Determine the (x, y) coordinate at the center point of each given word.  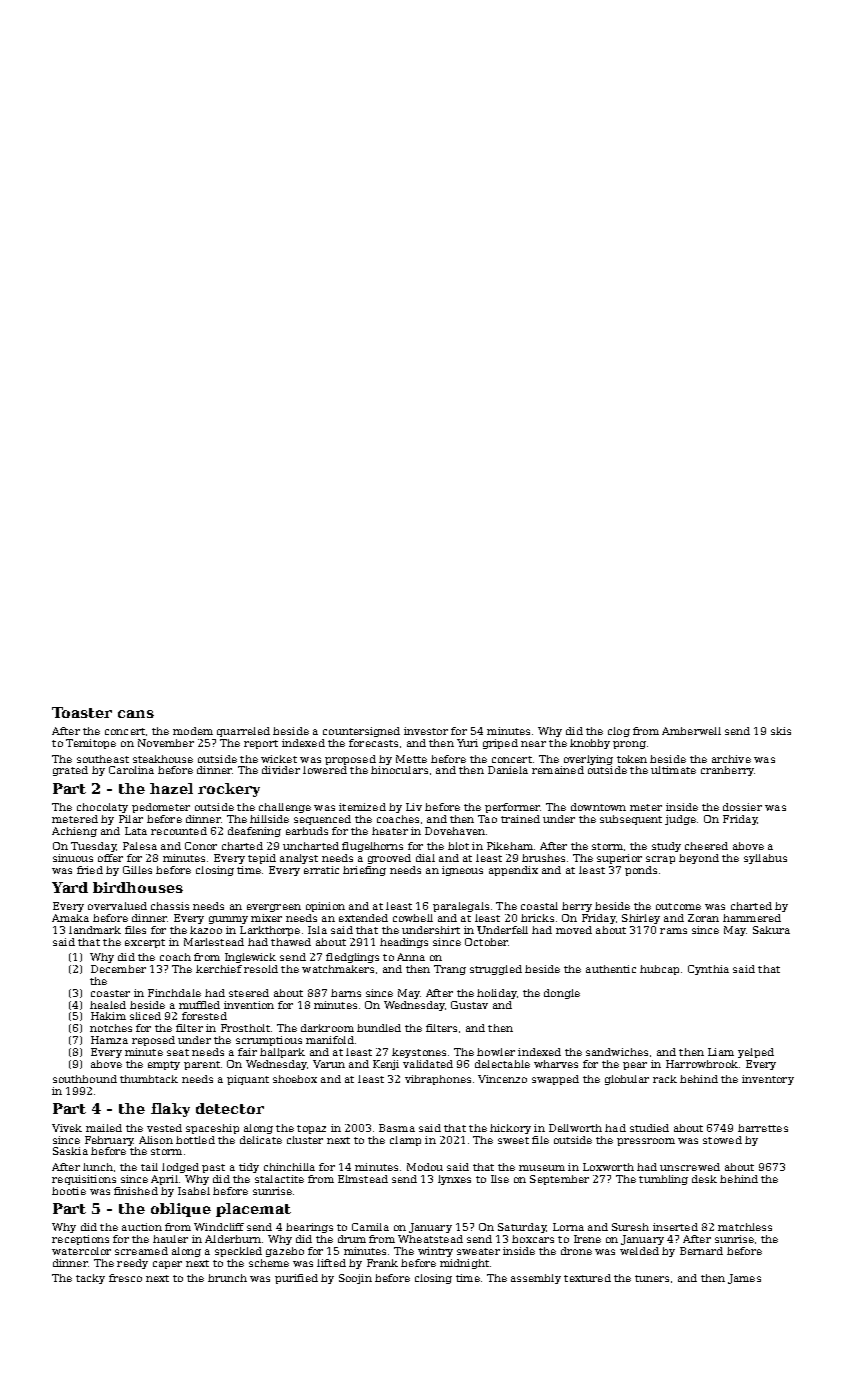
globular (627, 1080)
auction (142, 1227)
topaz (311, 1129)
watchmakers (338, 969)
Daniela (508, 770)
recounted (179, 831)
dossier (742, 807)
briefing (364, 871)
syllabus (765, 859)
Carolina (131, 770)
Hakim (108, 1016)
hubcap (659, 970)
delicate (261, 1140)
